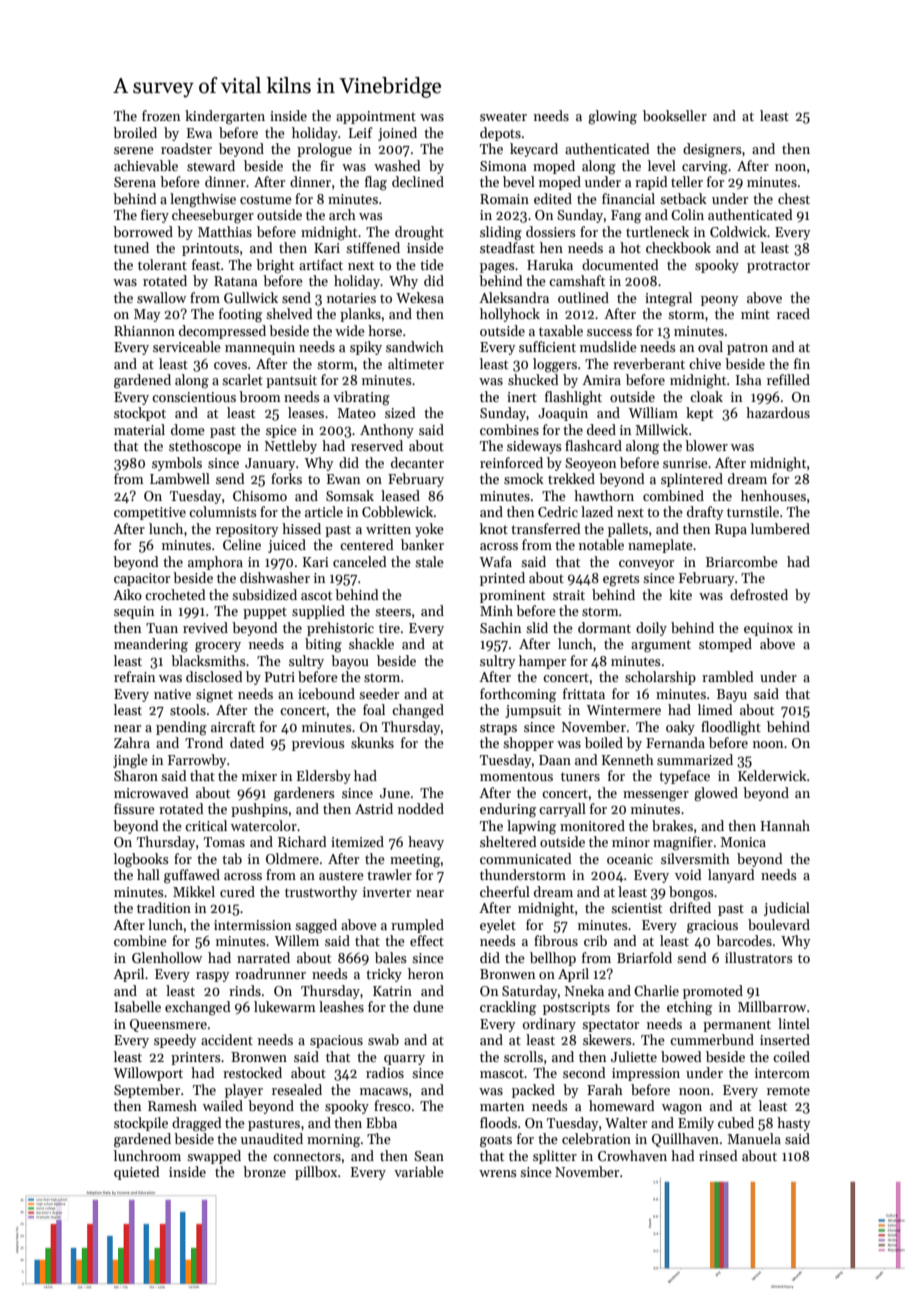  I want to click on bookseller, so click(675, 115).
